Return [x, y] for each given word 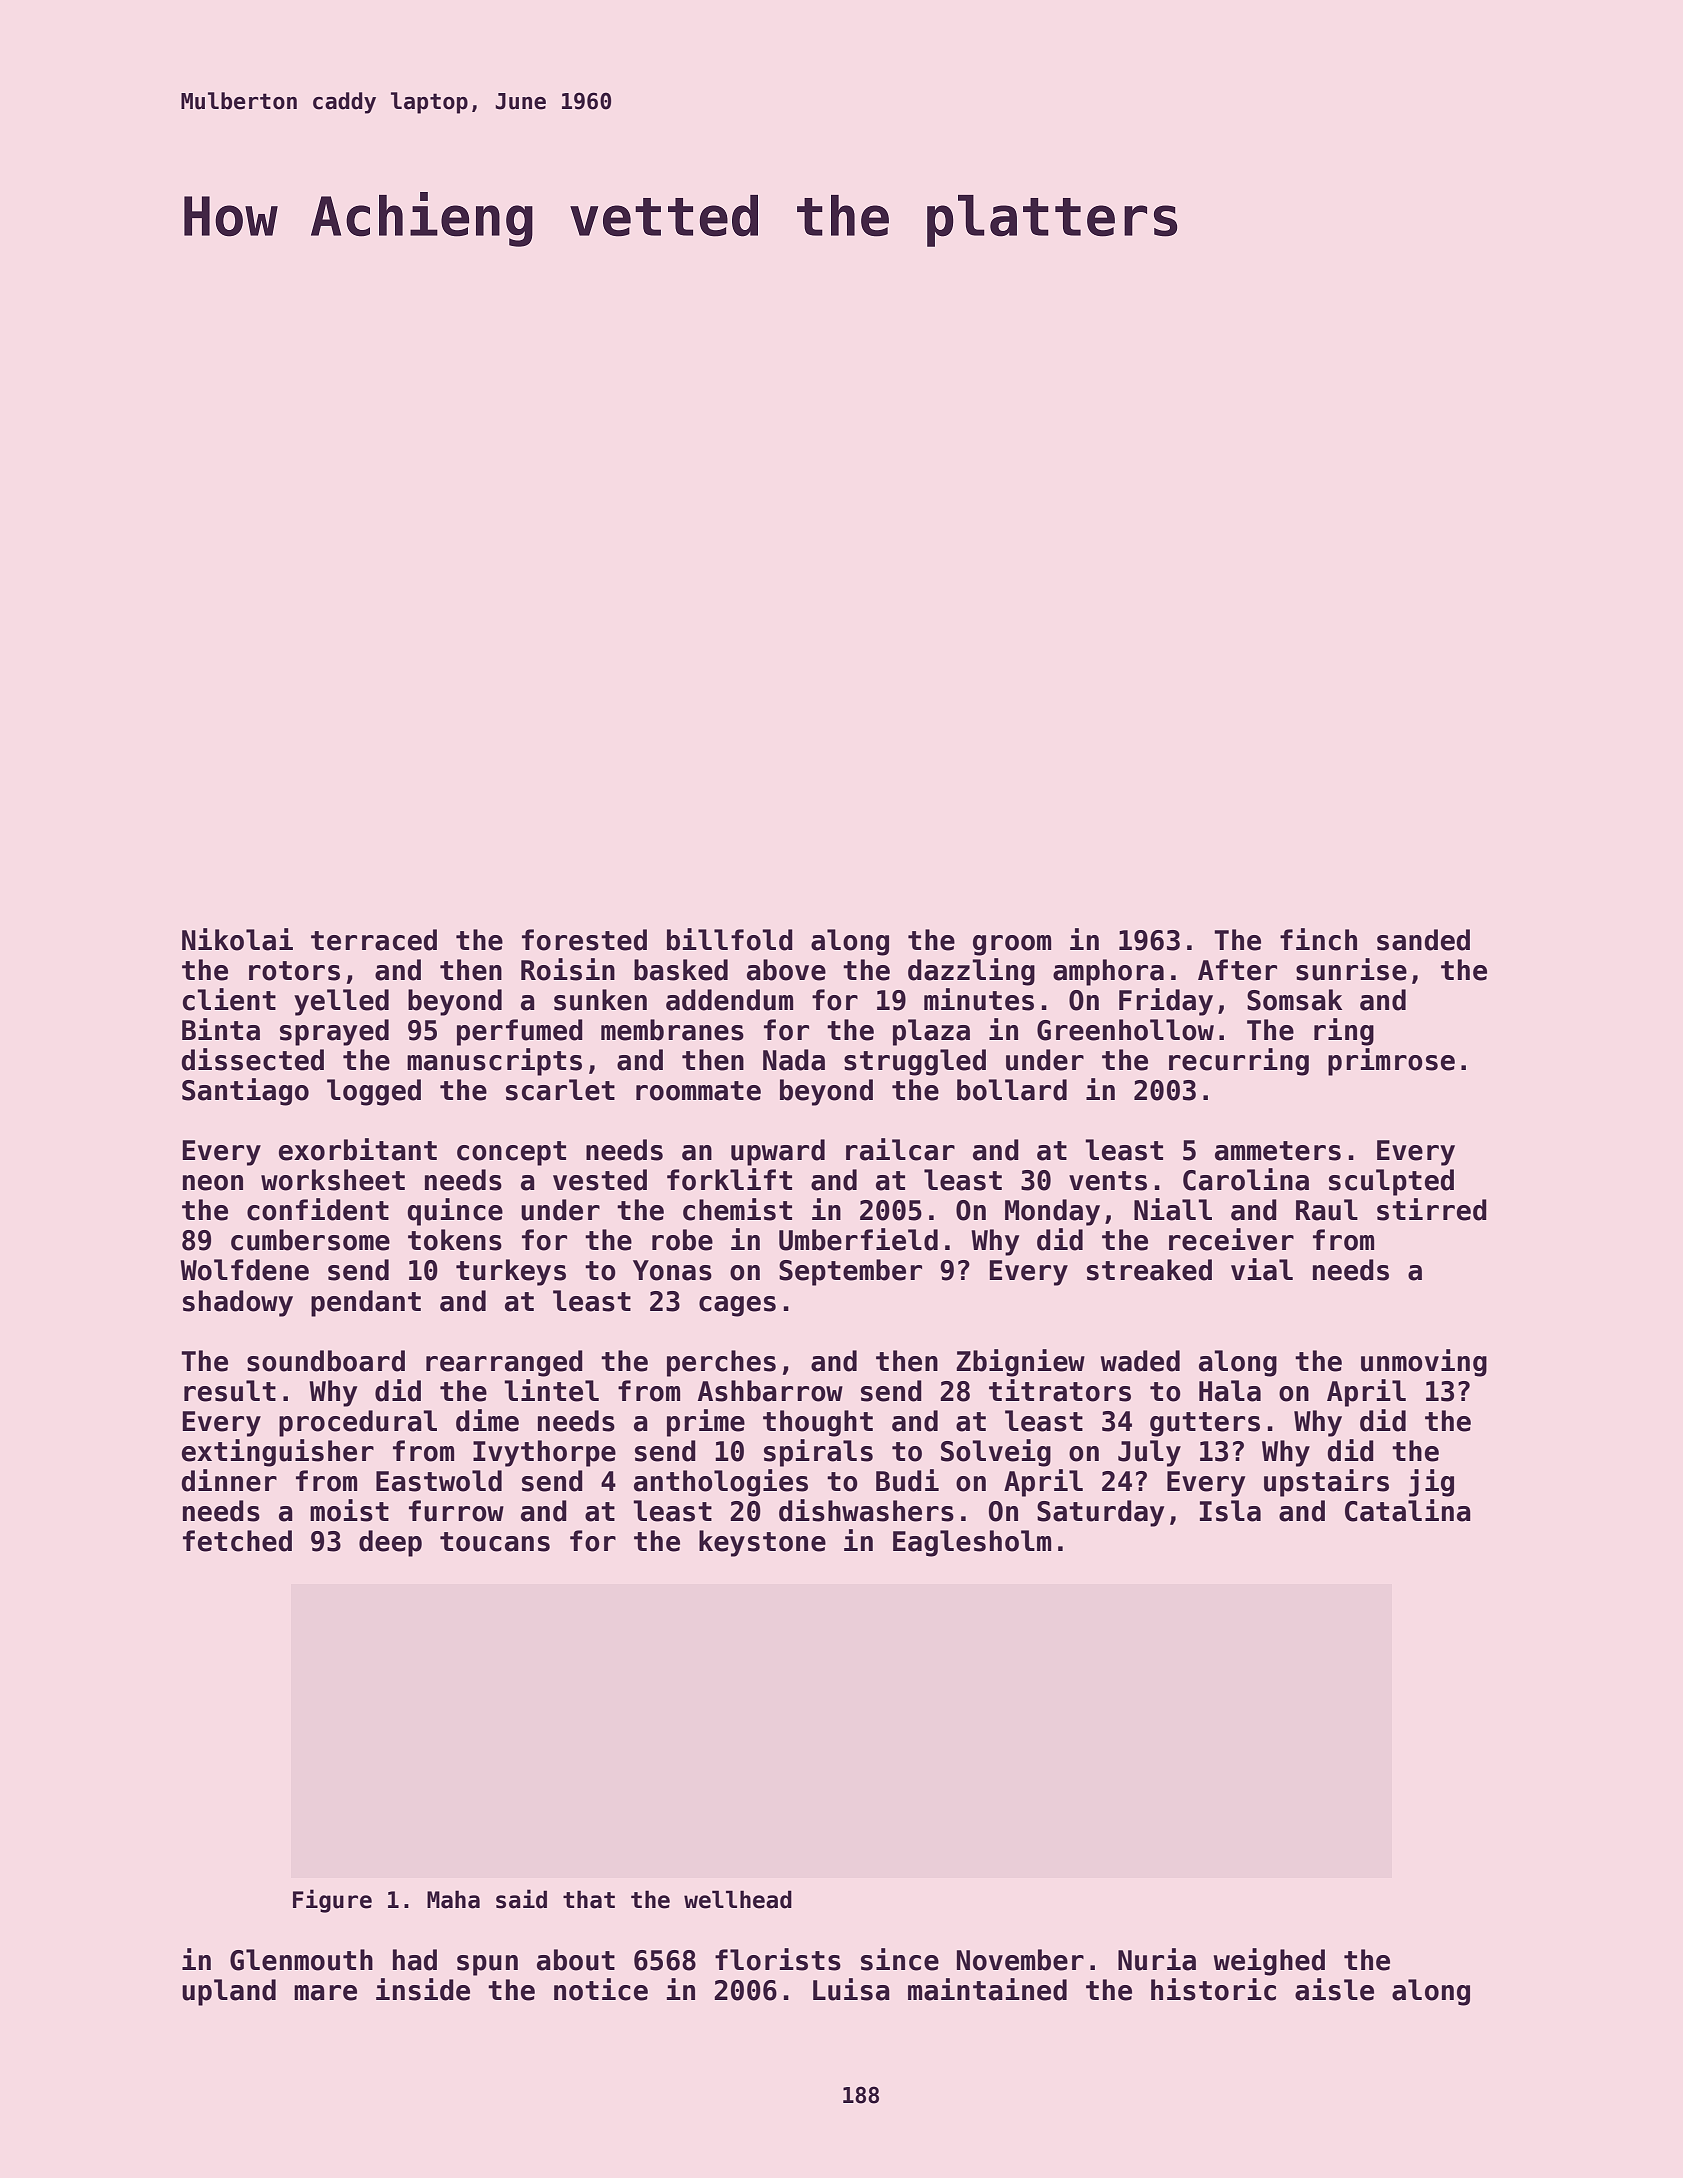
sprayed [334, 1032]
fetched [237, 1541]
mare [325, 1993]
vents [1108, 1181]
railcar [900, 1149]
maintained [987, 1989]
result [230, 1391]
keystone [762, 1543]
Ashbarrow [770, 1391]
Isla [1230, 1511]
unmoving [1424, 1363]
